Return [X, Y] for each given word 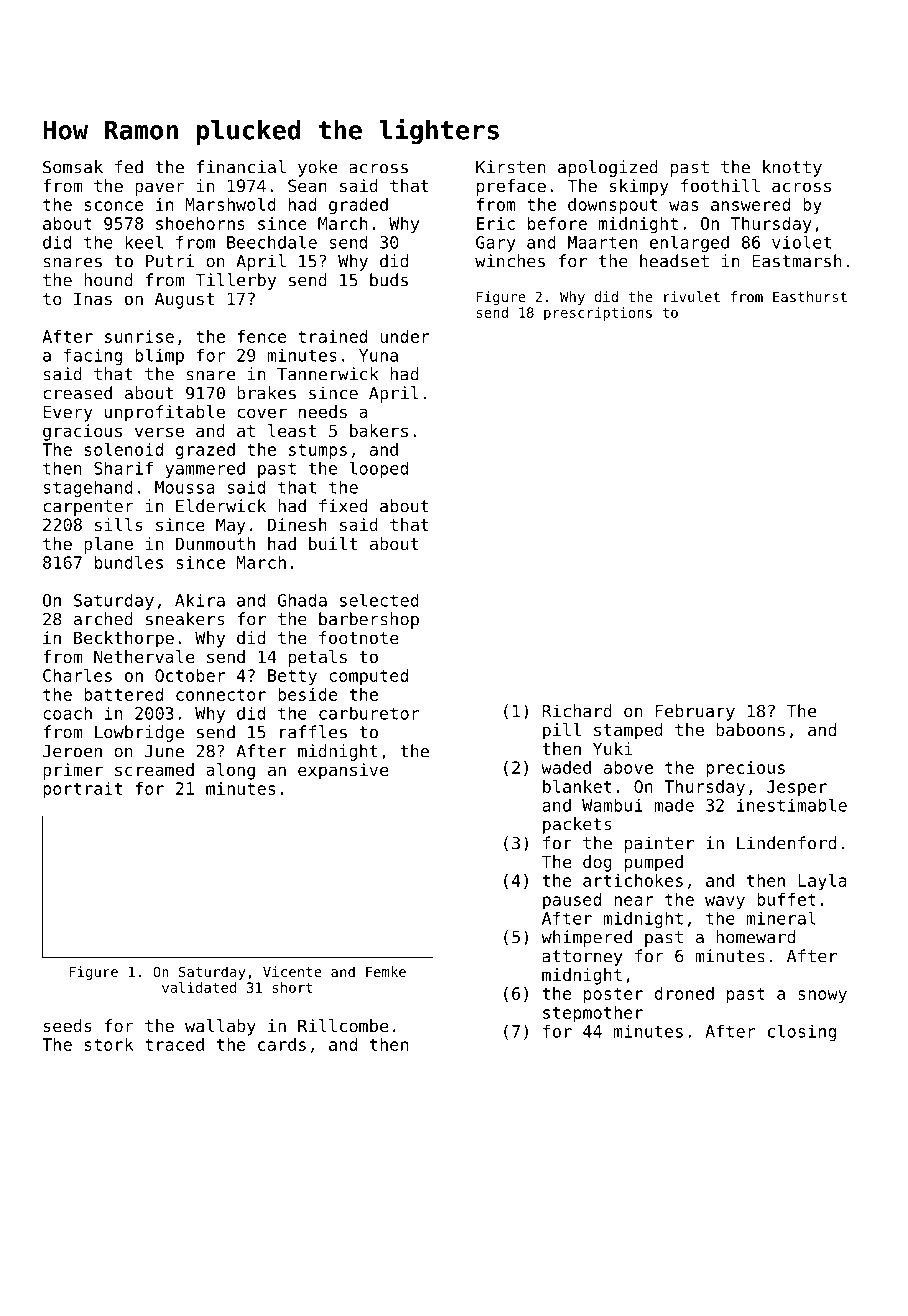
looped [379, 469]
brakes [266, 393]
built [333, 543]
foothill [720, 185]
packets [577, 825]
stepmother [593, 1014]
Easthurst [810, 296]
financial [241, 167]
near [634, 901]
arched [103, 619]
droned [684, 993]
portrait [82, 790]
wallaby [220, 1027]
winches [510, 261]
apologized [608, 168]
